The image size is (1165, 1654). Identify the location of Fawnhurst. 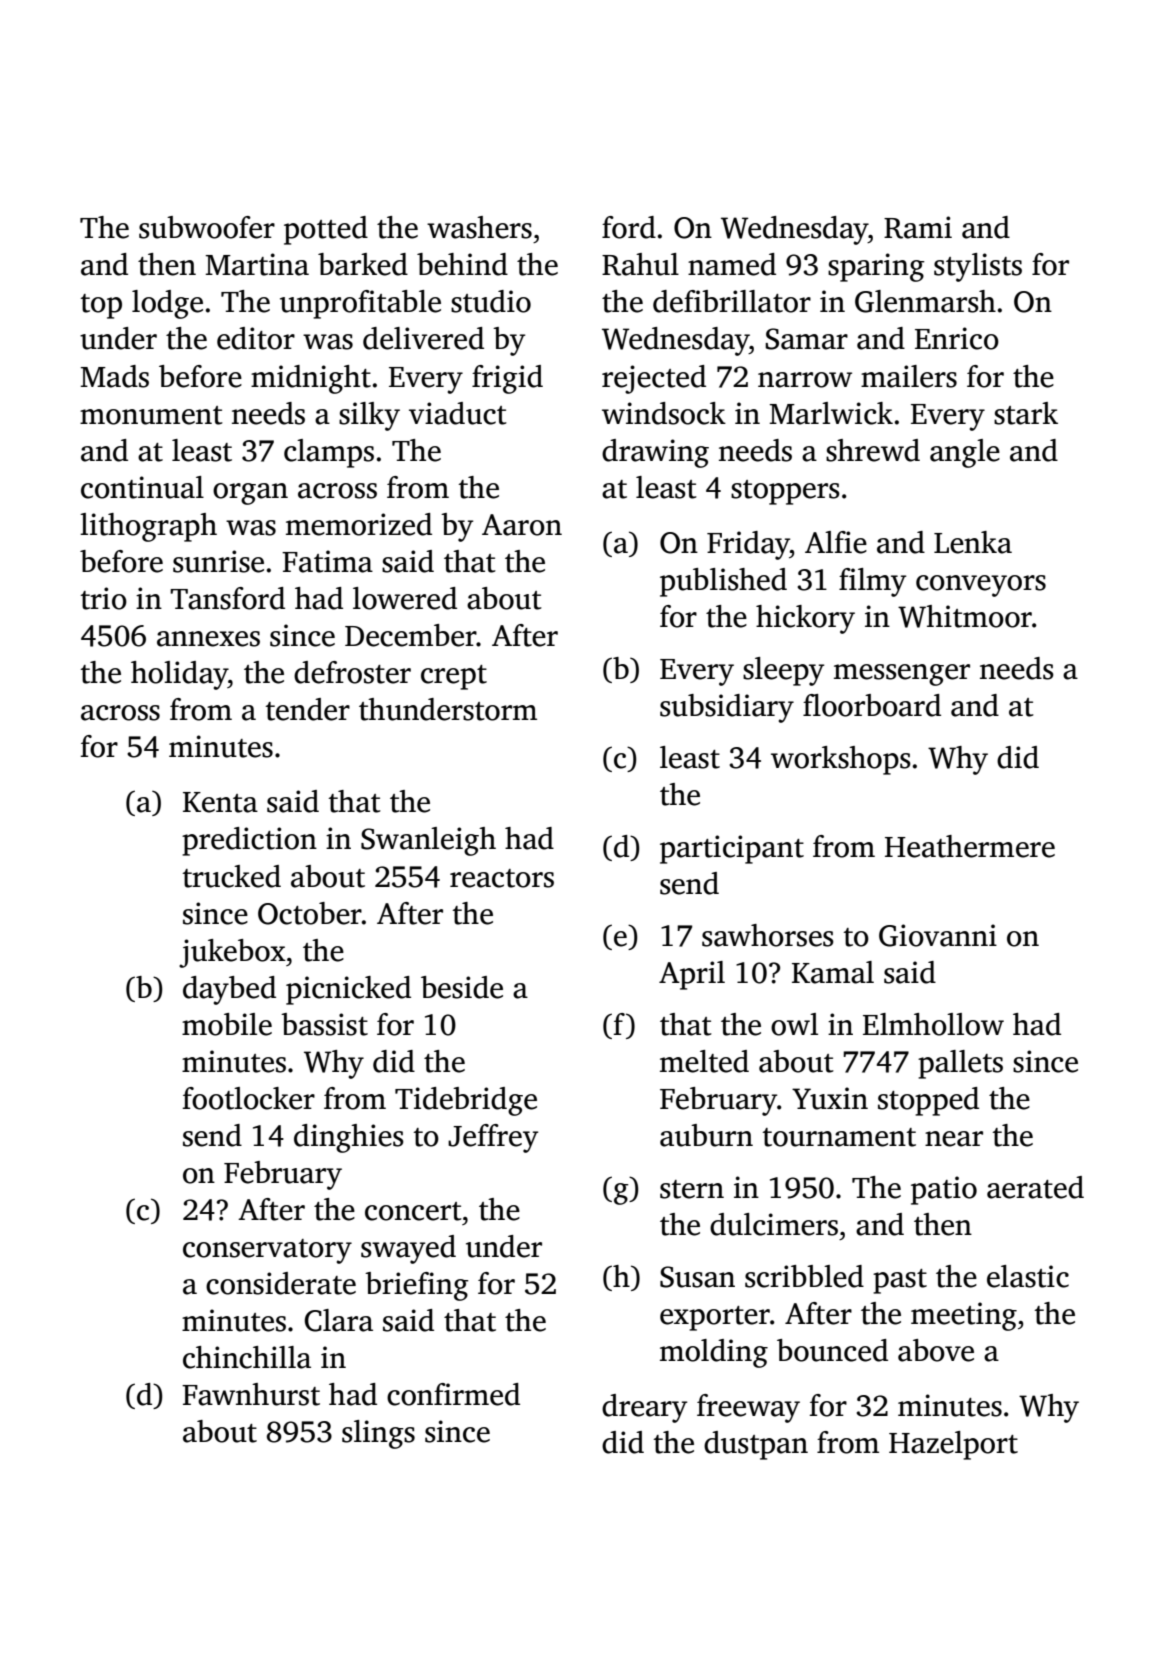
(251, 1394).
